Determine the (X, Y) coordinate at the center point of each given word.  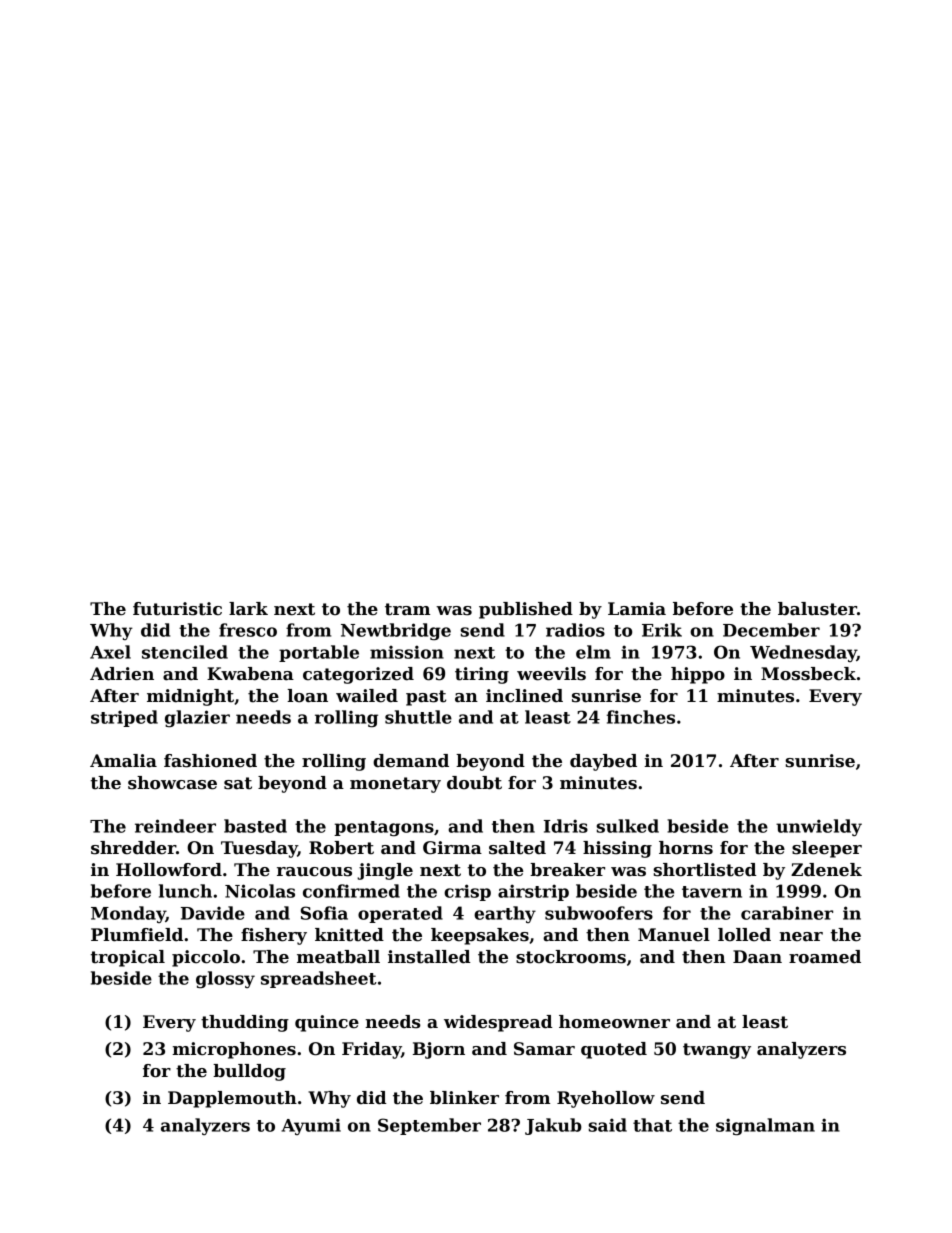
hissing (617, 849)
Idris (566, 826)
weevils (551, 674)
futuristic (177, 609)
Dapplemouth (232, 1099)
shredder (133, 848)
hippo (698, 675)
